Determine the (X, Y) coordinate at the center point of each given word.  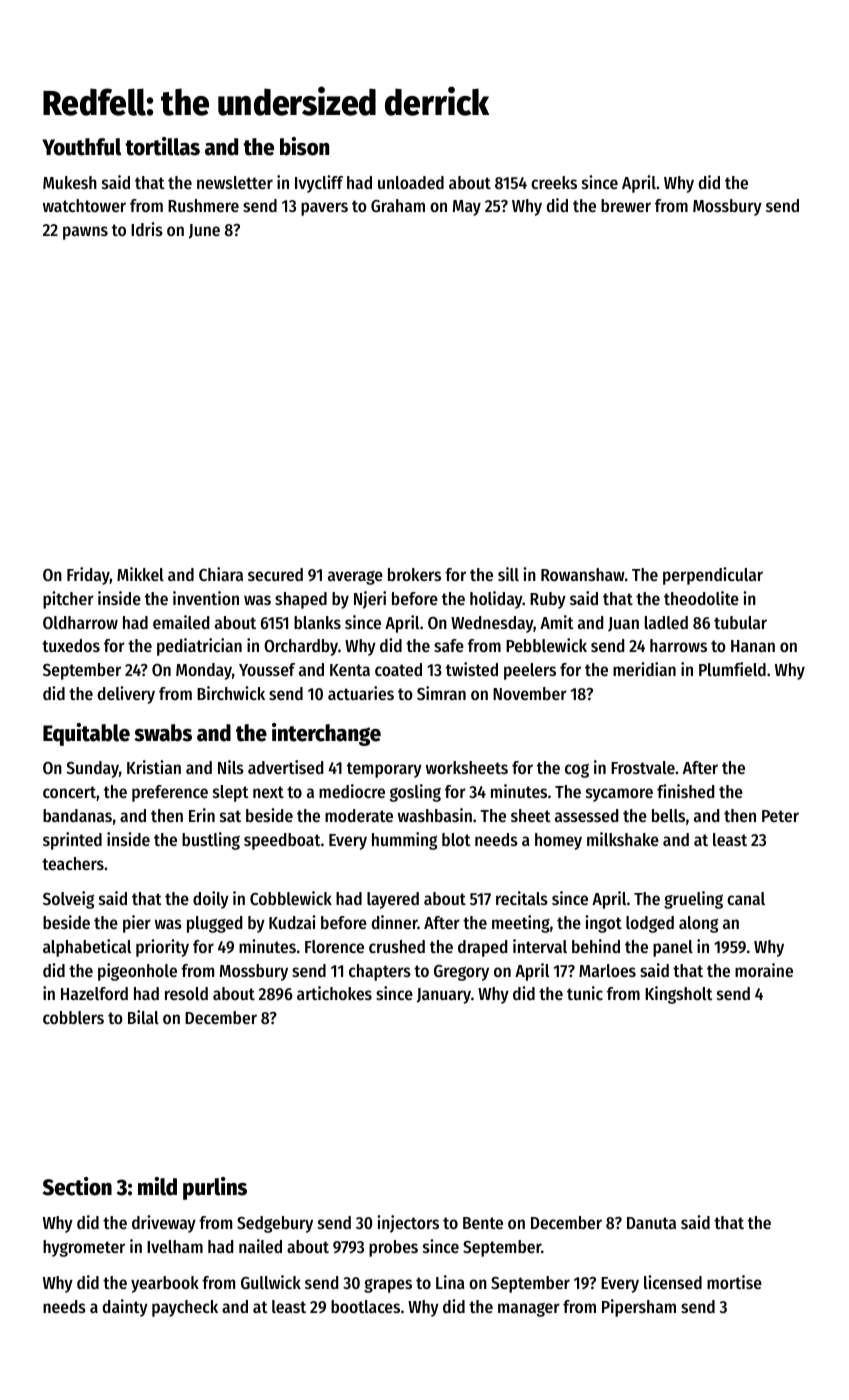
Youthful (81, 147)
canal (746, 898)
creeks (554, 182)
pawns (85, 233)
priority (162, 948)
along (698, 924)
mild (157, 1186)
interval (540, 946)
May (467, 208)
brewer (626, 205)
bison (304, 146)
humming (404, 841)
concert (69, 792)
